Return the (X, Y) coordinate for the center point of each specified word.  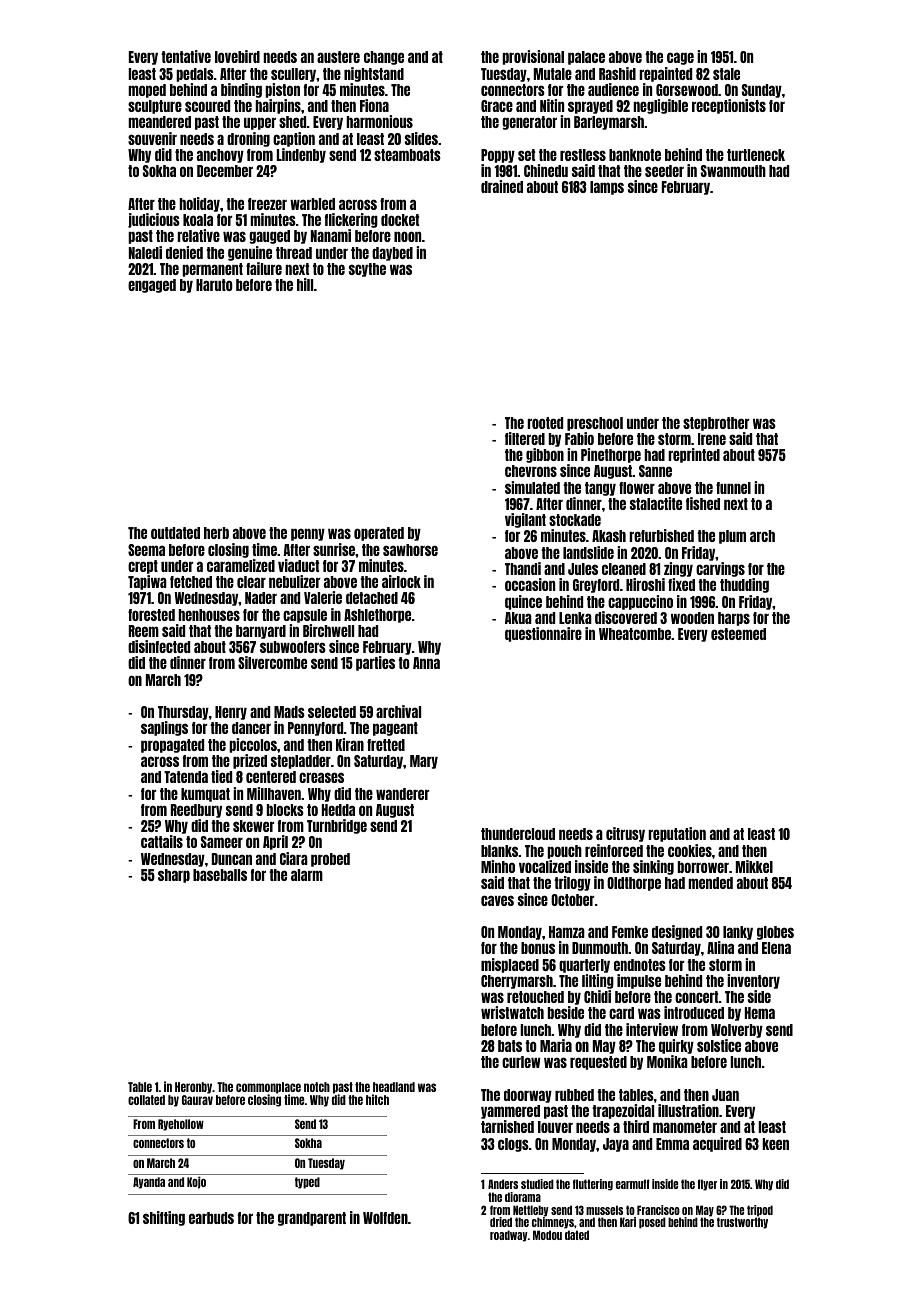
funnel (733, 488)
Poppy (498, 156)
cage (680, 58)
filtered (525, 438)
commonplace (268, 1088)
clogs (513, 1145)
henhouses (209, 615)
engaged (152, 286)
